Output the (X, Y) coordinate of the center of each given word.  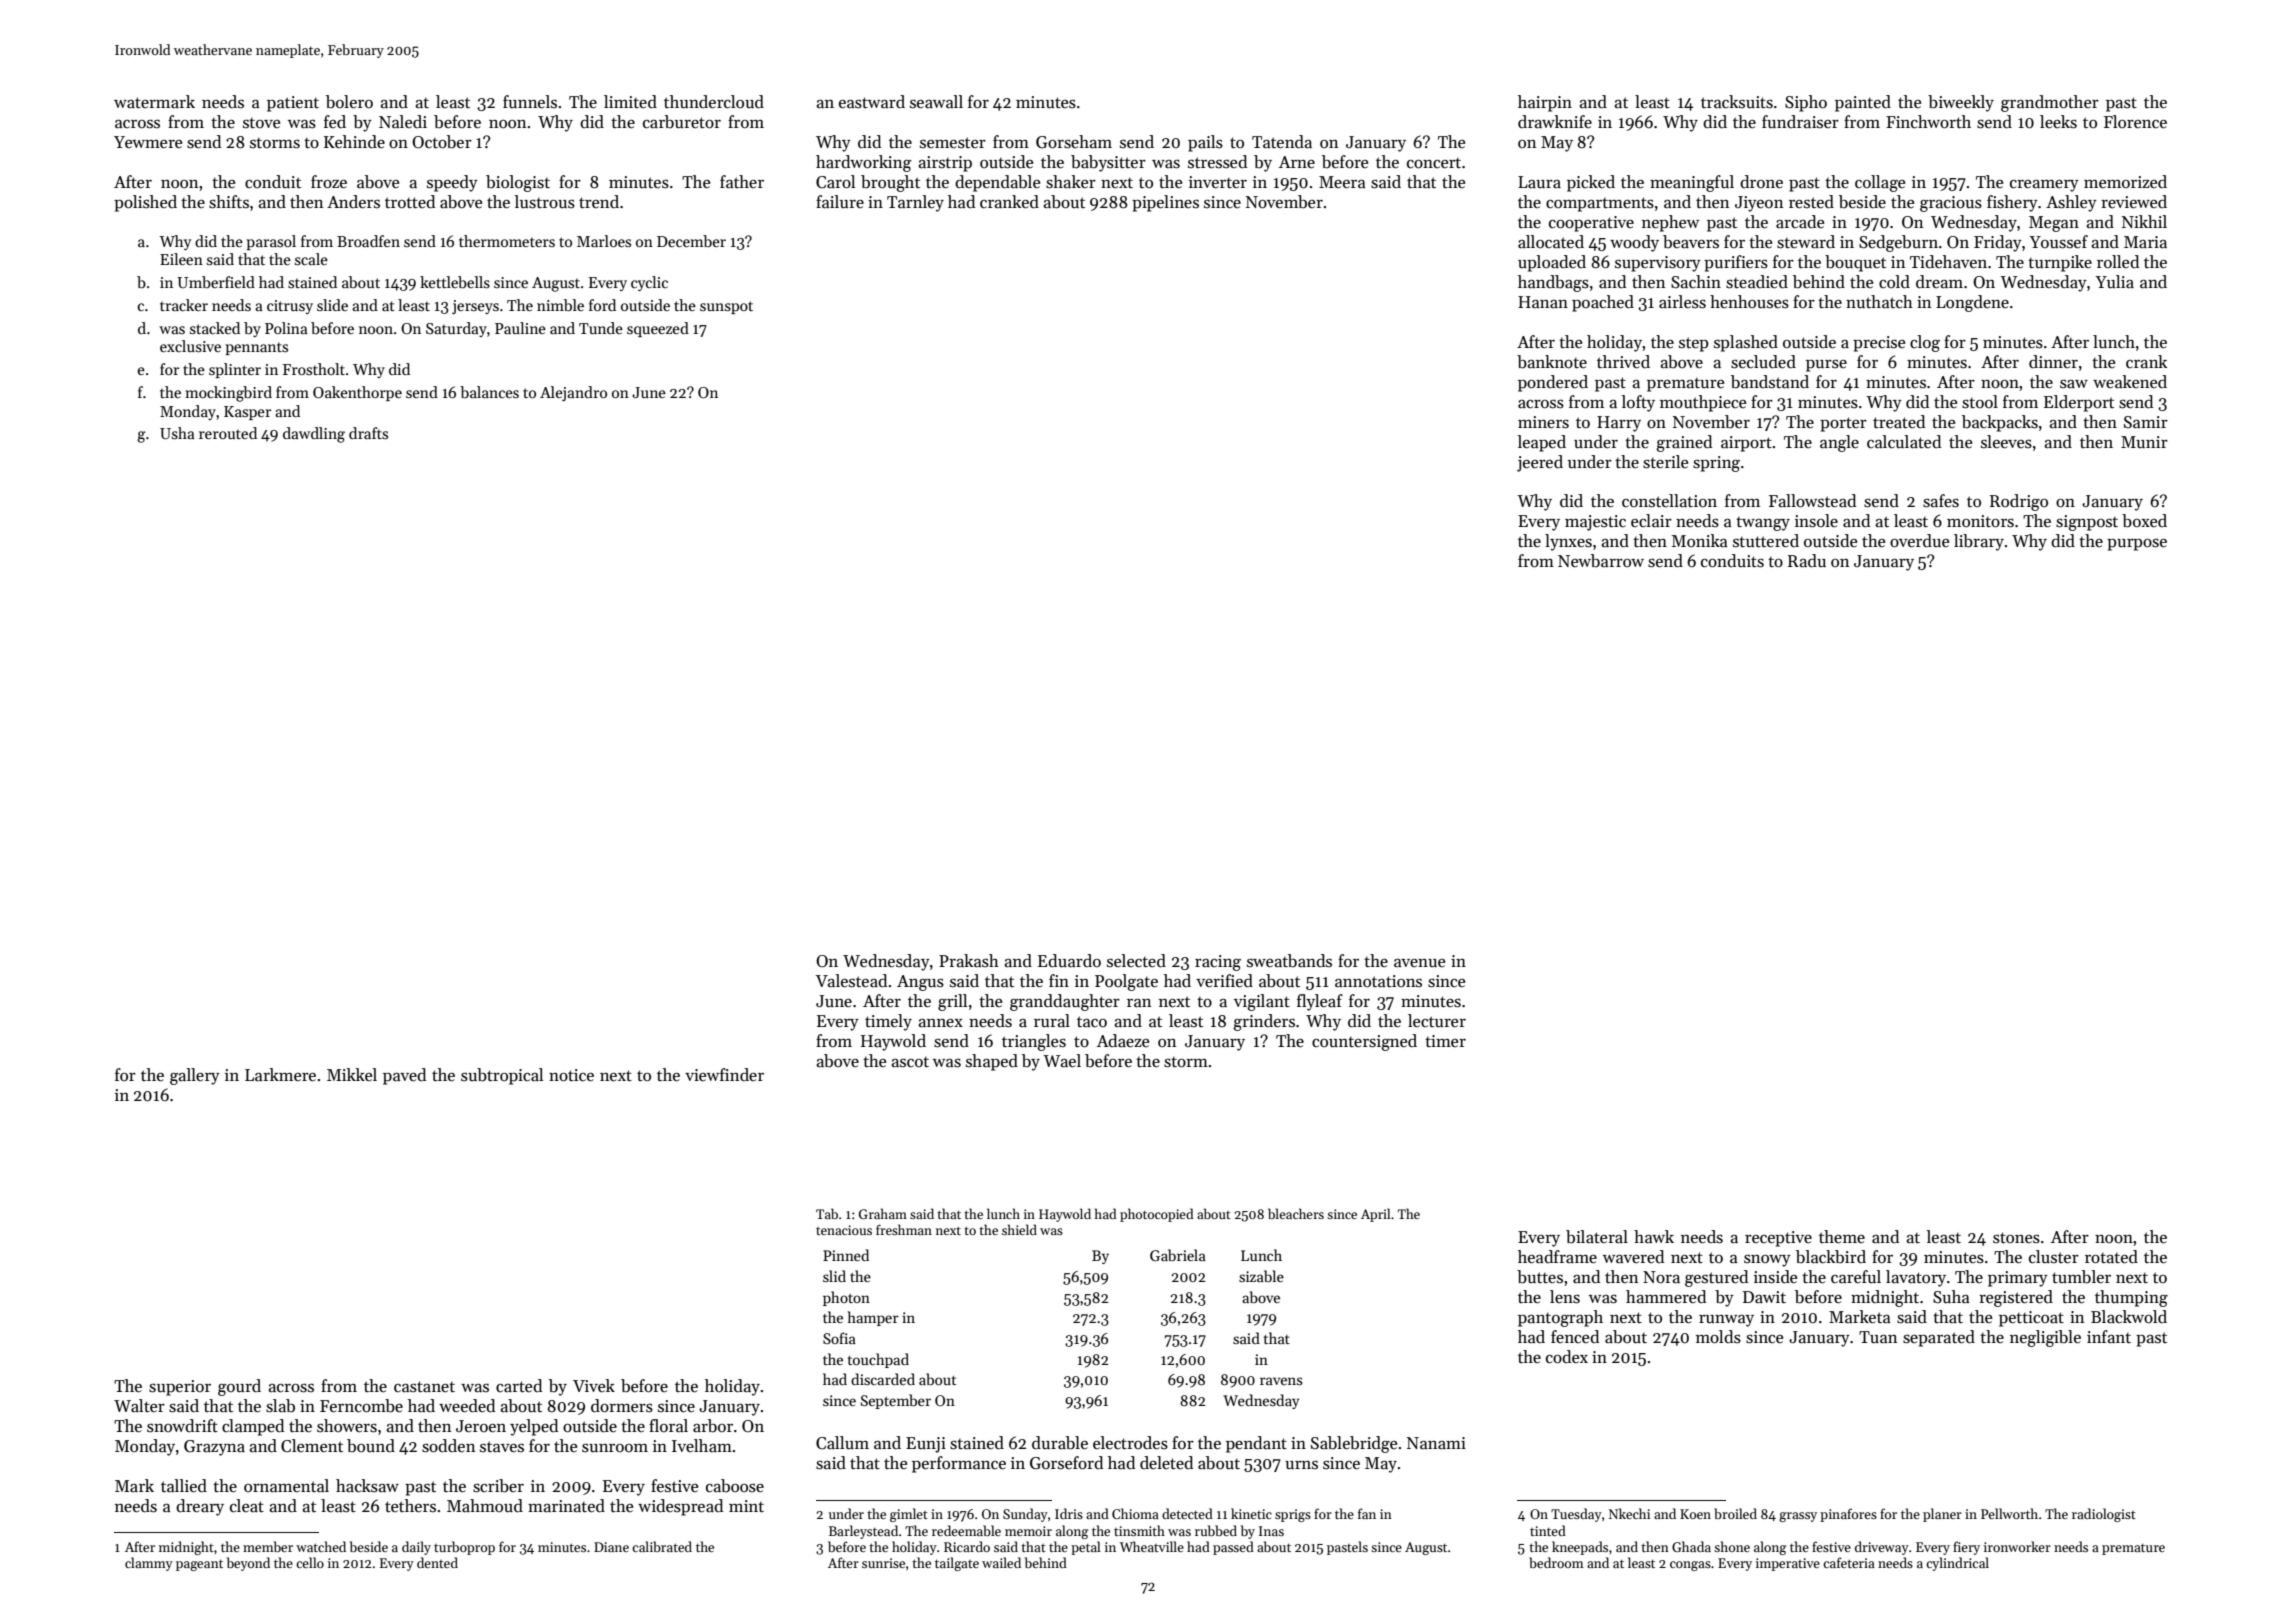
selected (1136, 961)
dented (437, 1562)
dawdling (314, 435)
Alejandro (573, 393)
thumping (2131, 1298)
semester (953, 143)
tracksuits (1737, 102)
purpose (2137, 545)
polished (145, 203)
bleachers (1296, 1213)
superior (180, 1388)
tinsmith (1139, 1530)
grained (1684, 443)
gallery (195, 1076)
